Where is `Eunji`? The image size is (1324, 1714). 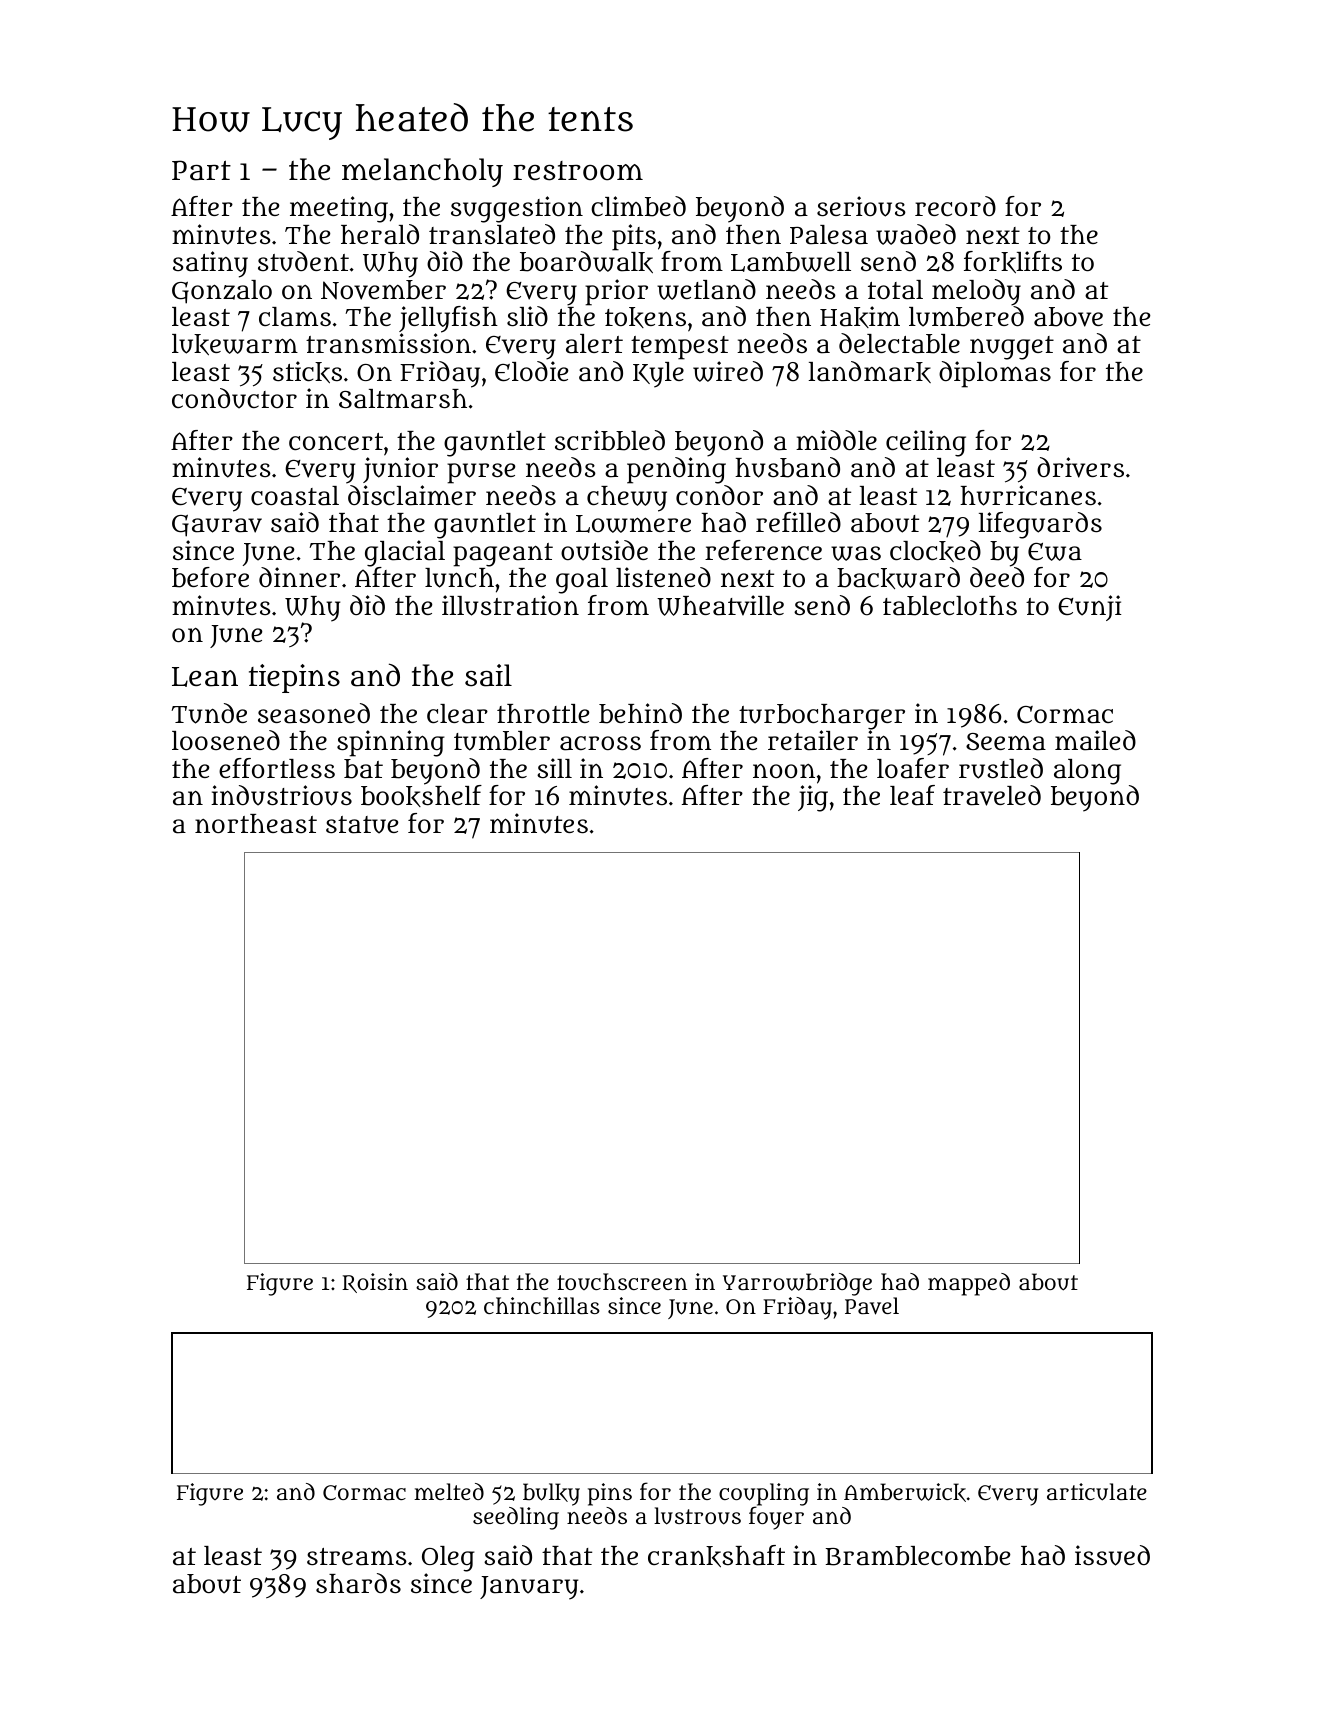
Eunji is located at coordinates (1089, 608).
